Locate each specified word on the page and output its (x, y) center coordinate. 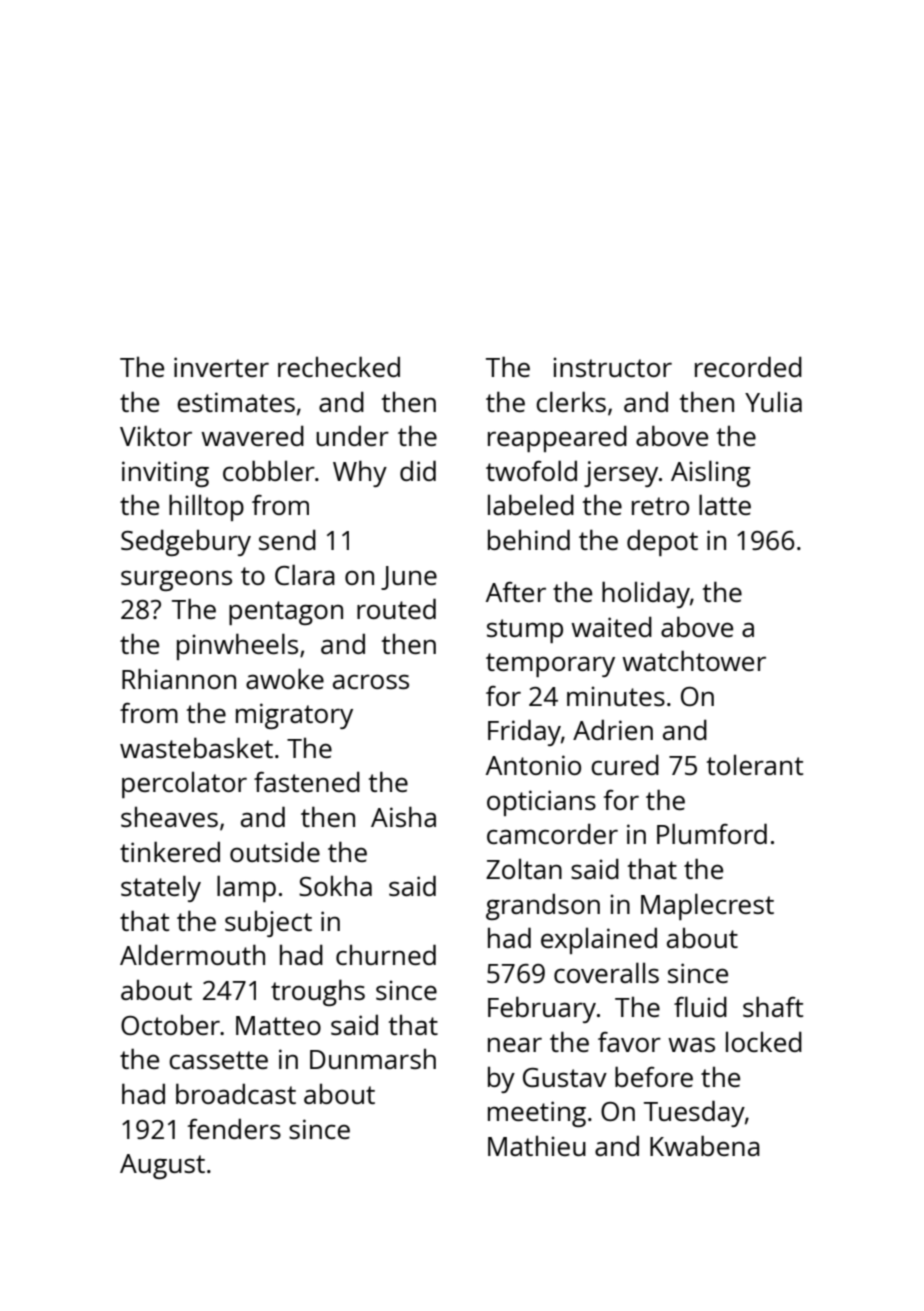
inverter (221, 367)
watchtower (694, 660)
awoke (285, 678)
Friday (524, 732)
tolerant (755, 765)
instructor (612, 367)
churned (386, 954)
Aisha (403, 816)
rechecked (339, 366)
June (409, 578)
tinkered (170, 851)
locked (764, 1041)
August (162, 1166)
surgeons (176, 580)
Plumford (712, 833)
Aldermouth (192, 954)
